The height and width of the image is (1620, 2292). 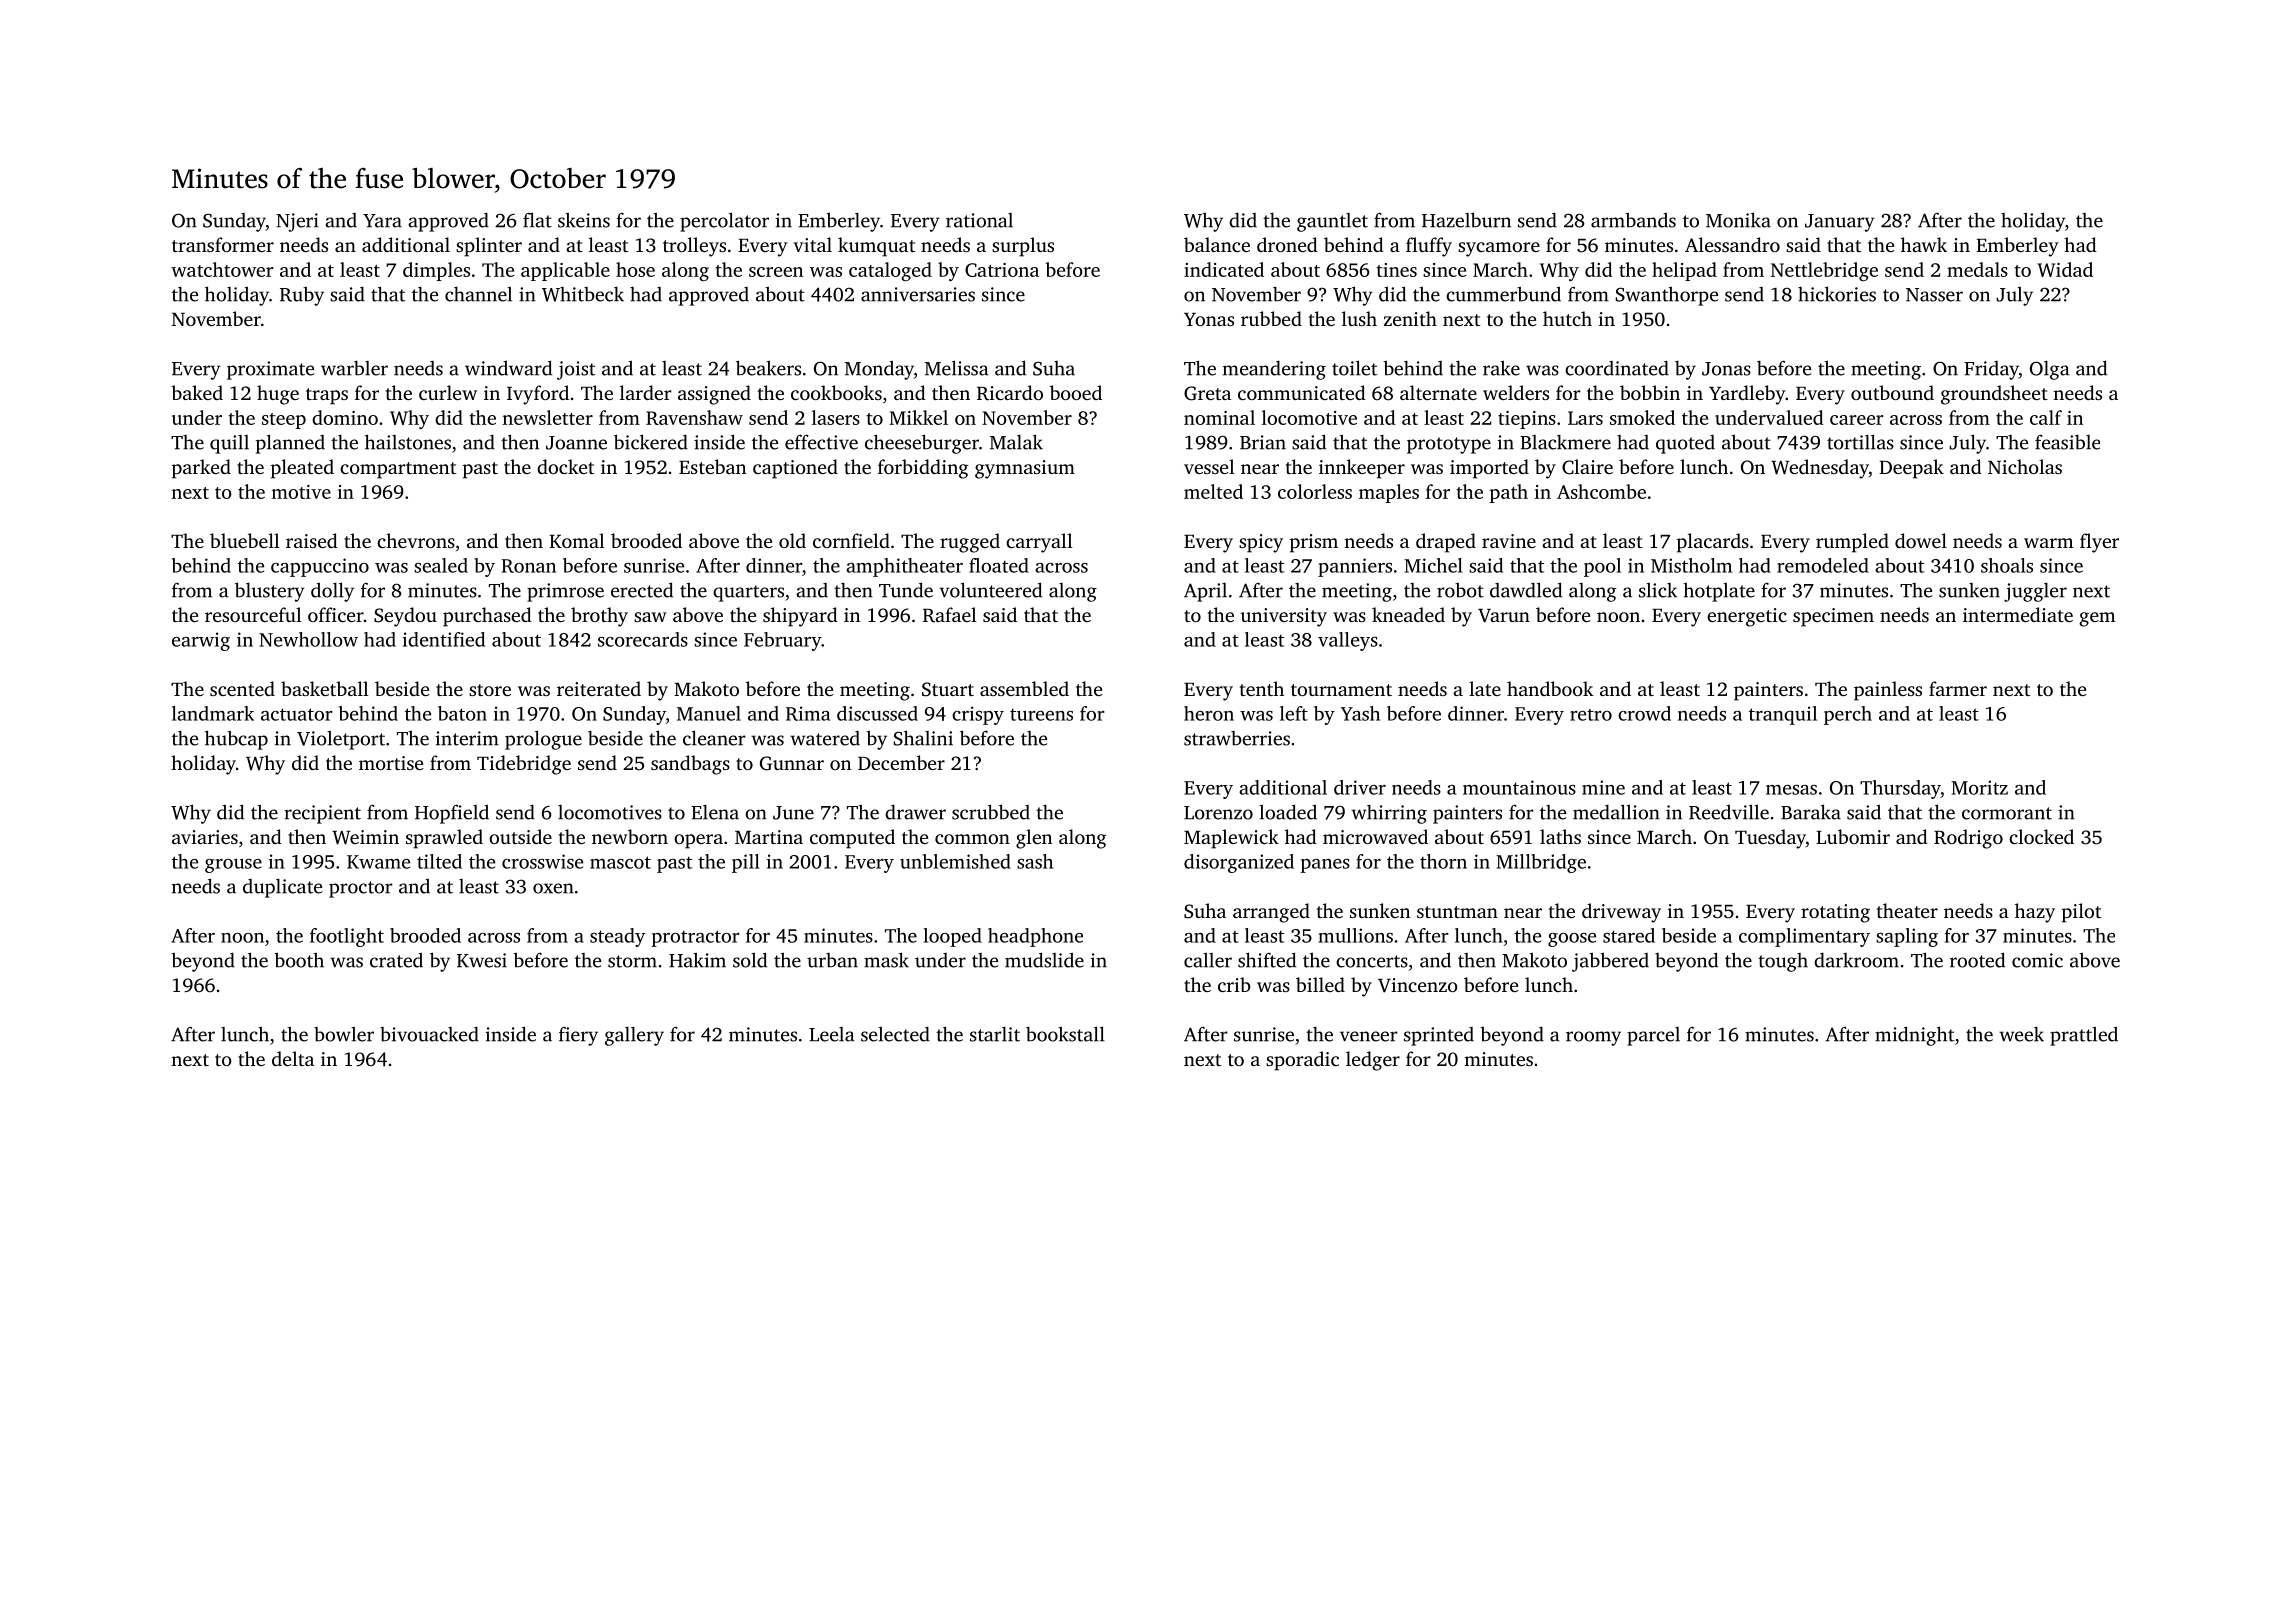 I want to click on January, so click(x=1840, y=223).
